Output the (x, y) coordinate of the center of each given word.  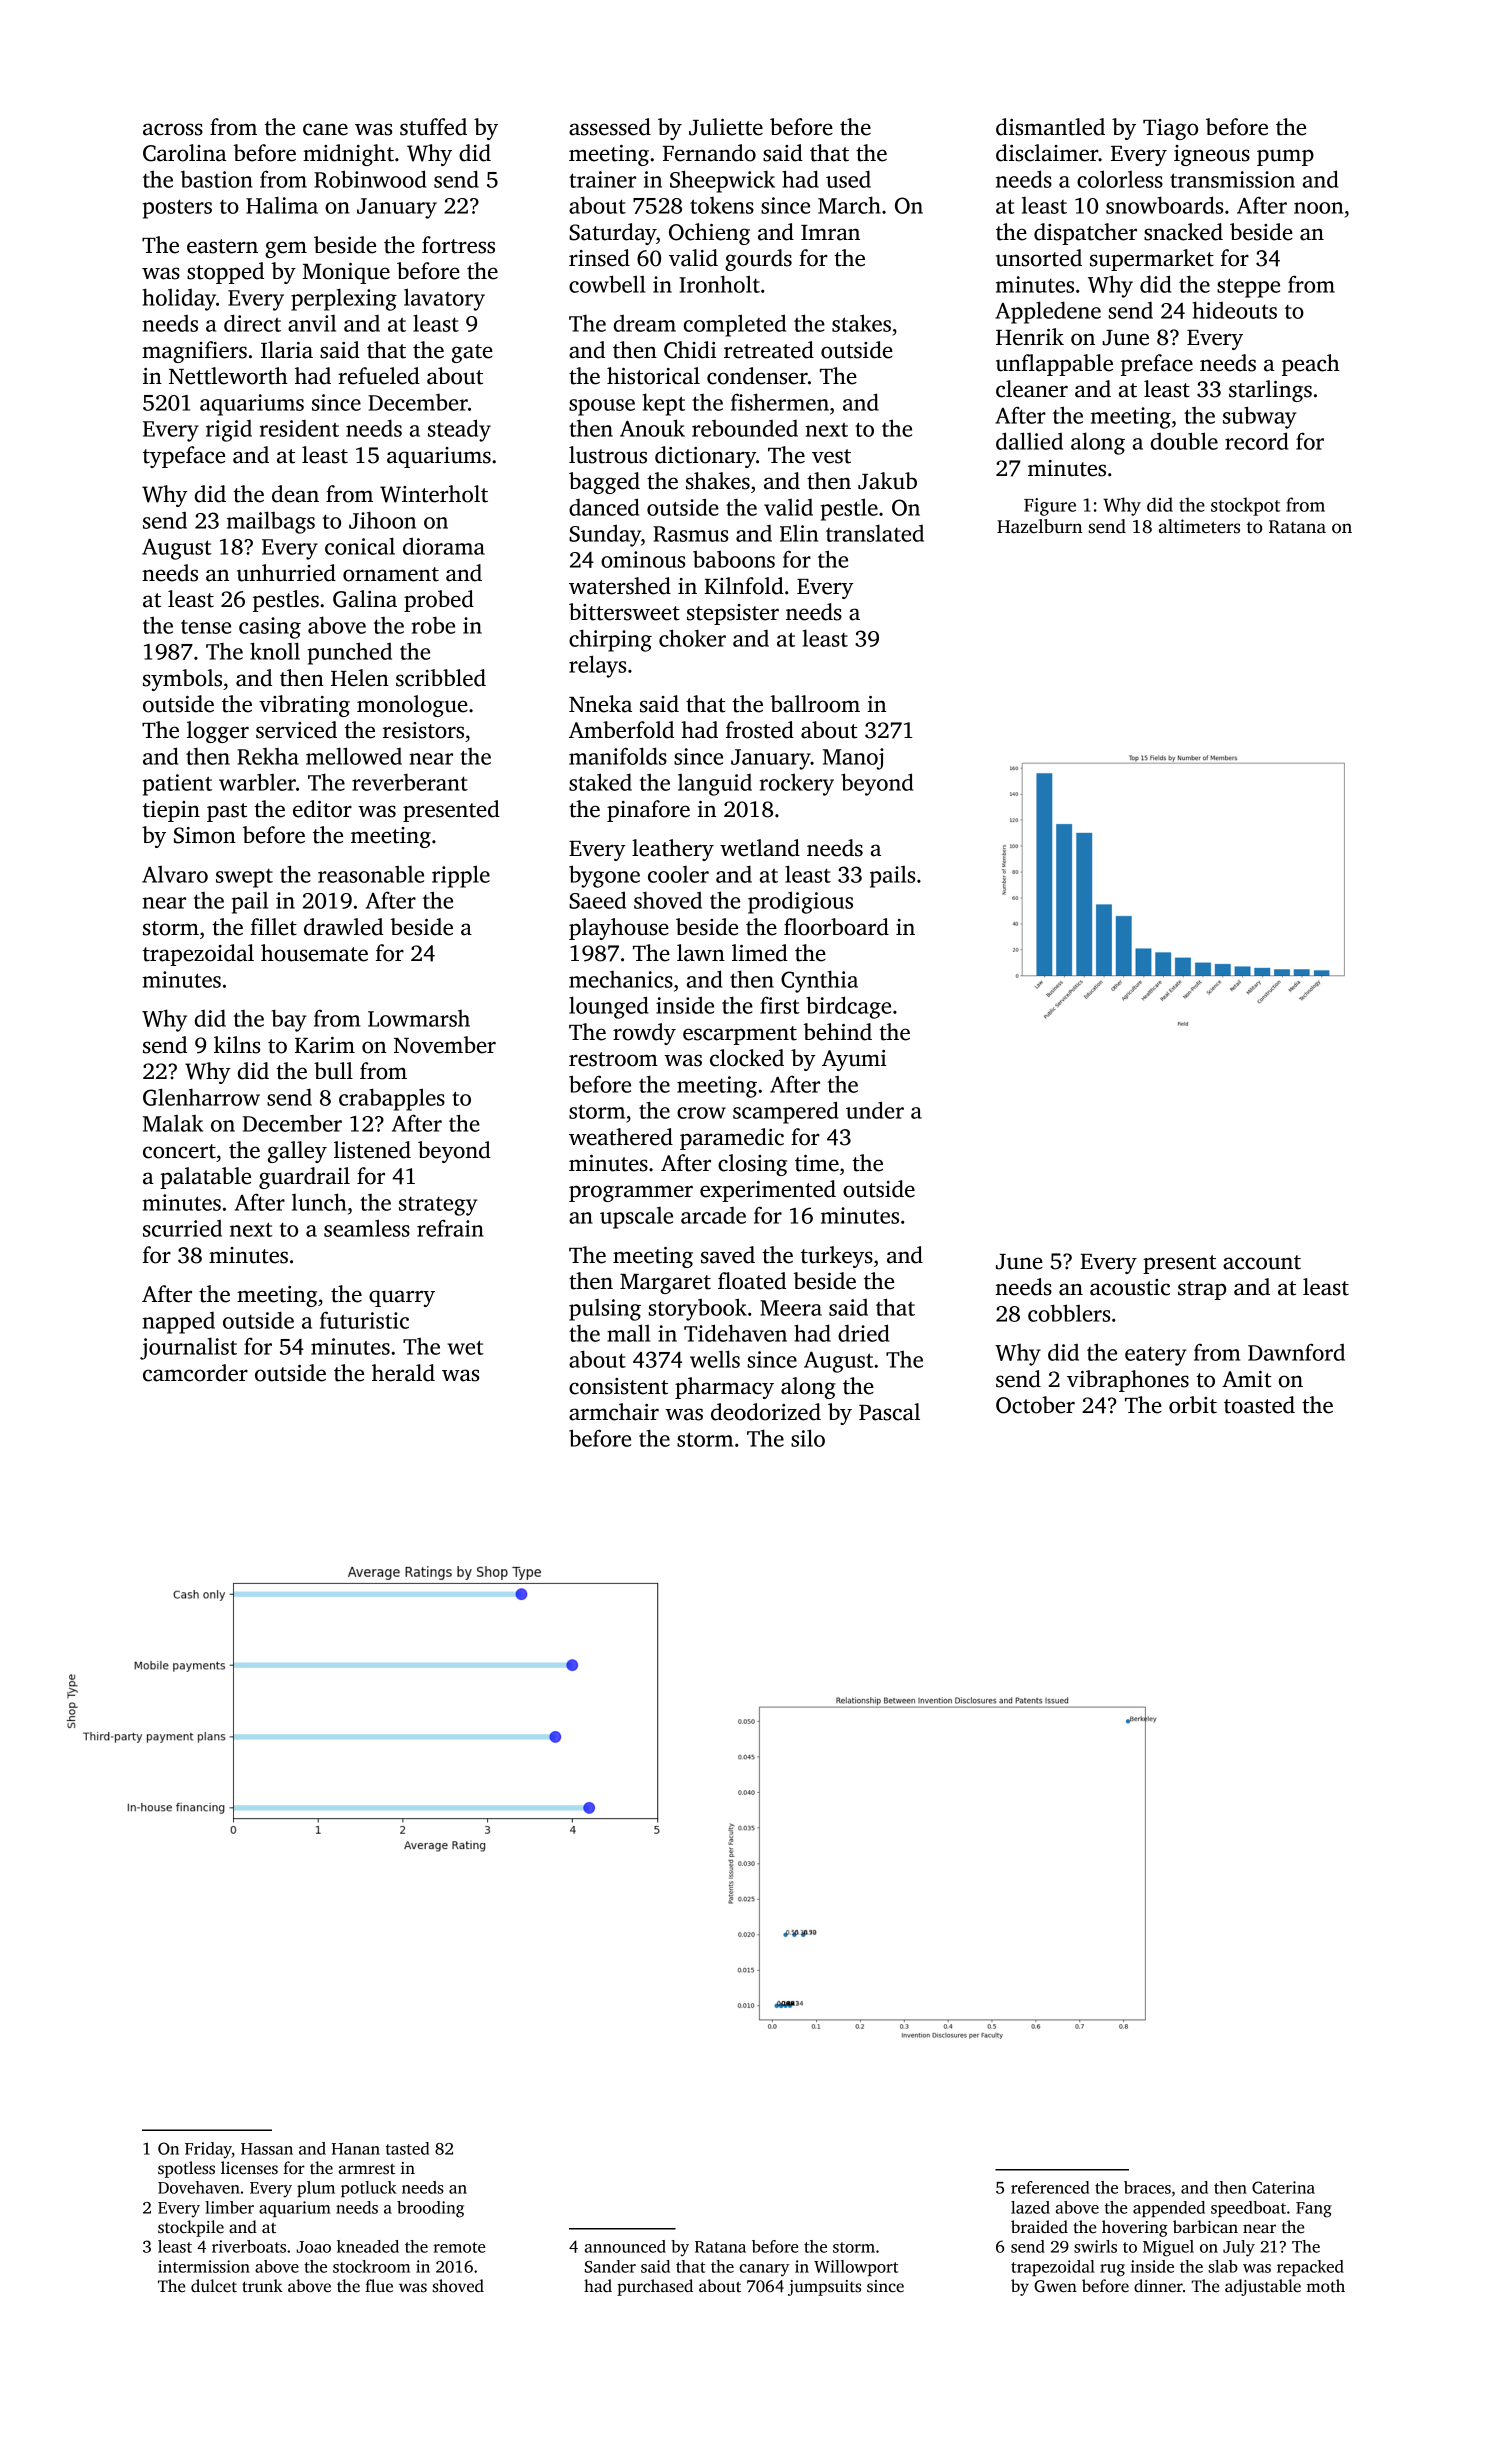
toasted (1259, 1405)
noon (1318, 208)
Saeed (597, 900)
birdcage (848, 1007)
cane (325, 129)
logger (218, 732)
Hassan (267, 2149)
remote (459, 2247)
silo (808, 1438)
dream (645, 323)
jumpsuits (824, 2288)
